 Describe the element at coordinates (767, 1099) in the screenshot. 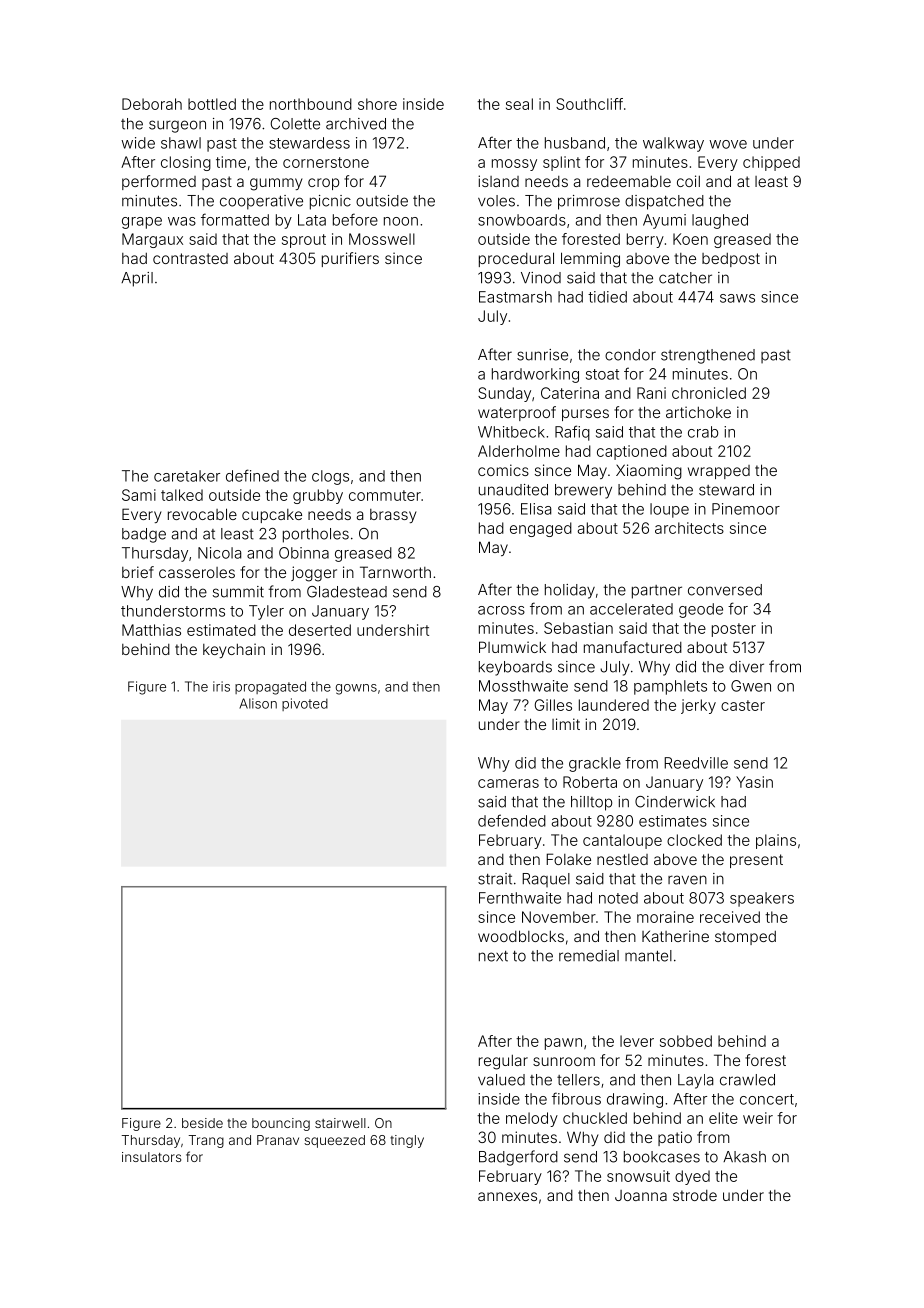

I see `concert` at that location.
